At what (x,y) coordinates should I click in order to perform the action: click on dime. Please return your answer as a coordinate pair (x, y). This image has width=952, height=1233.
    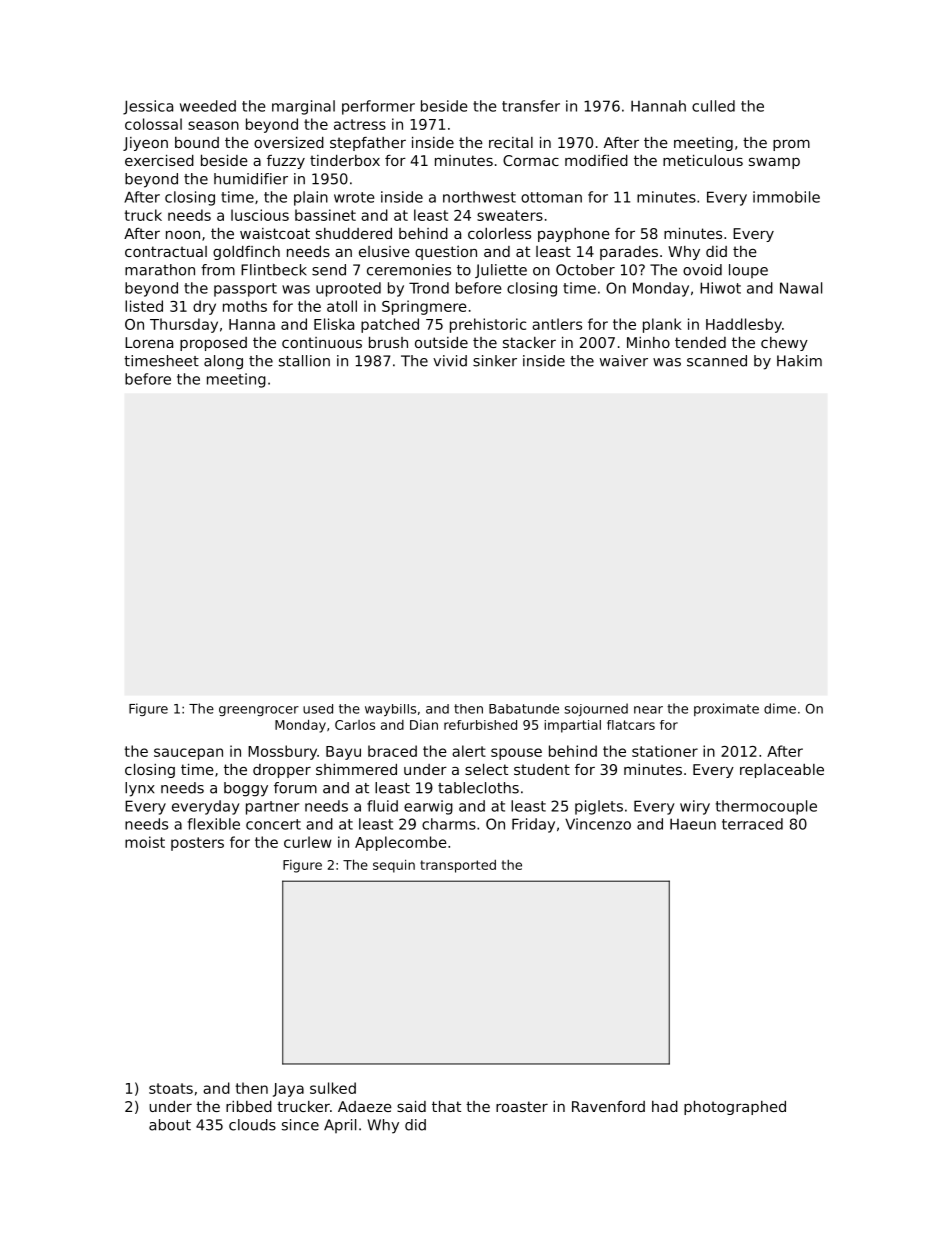
    Looking at the image, I should click on (780, 708).
